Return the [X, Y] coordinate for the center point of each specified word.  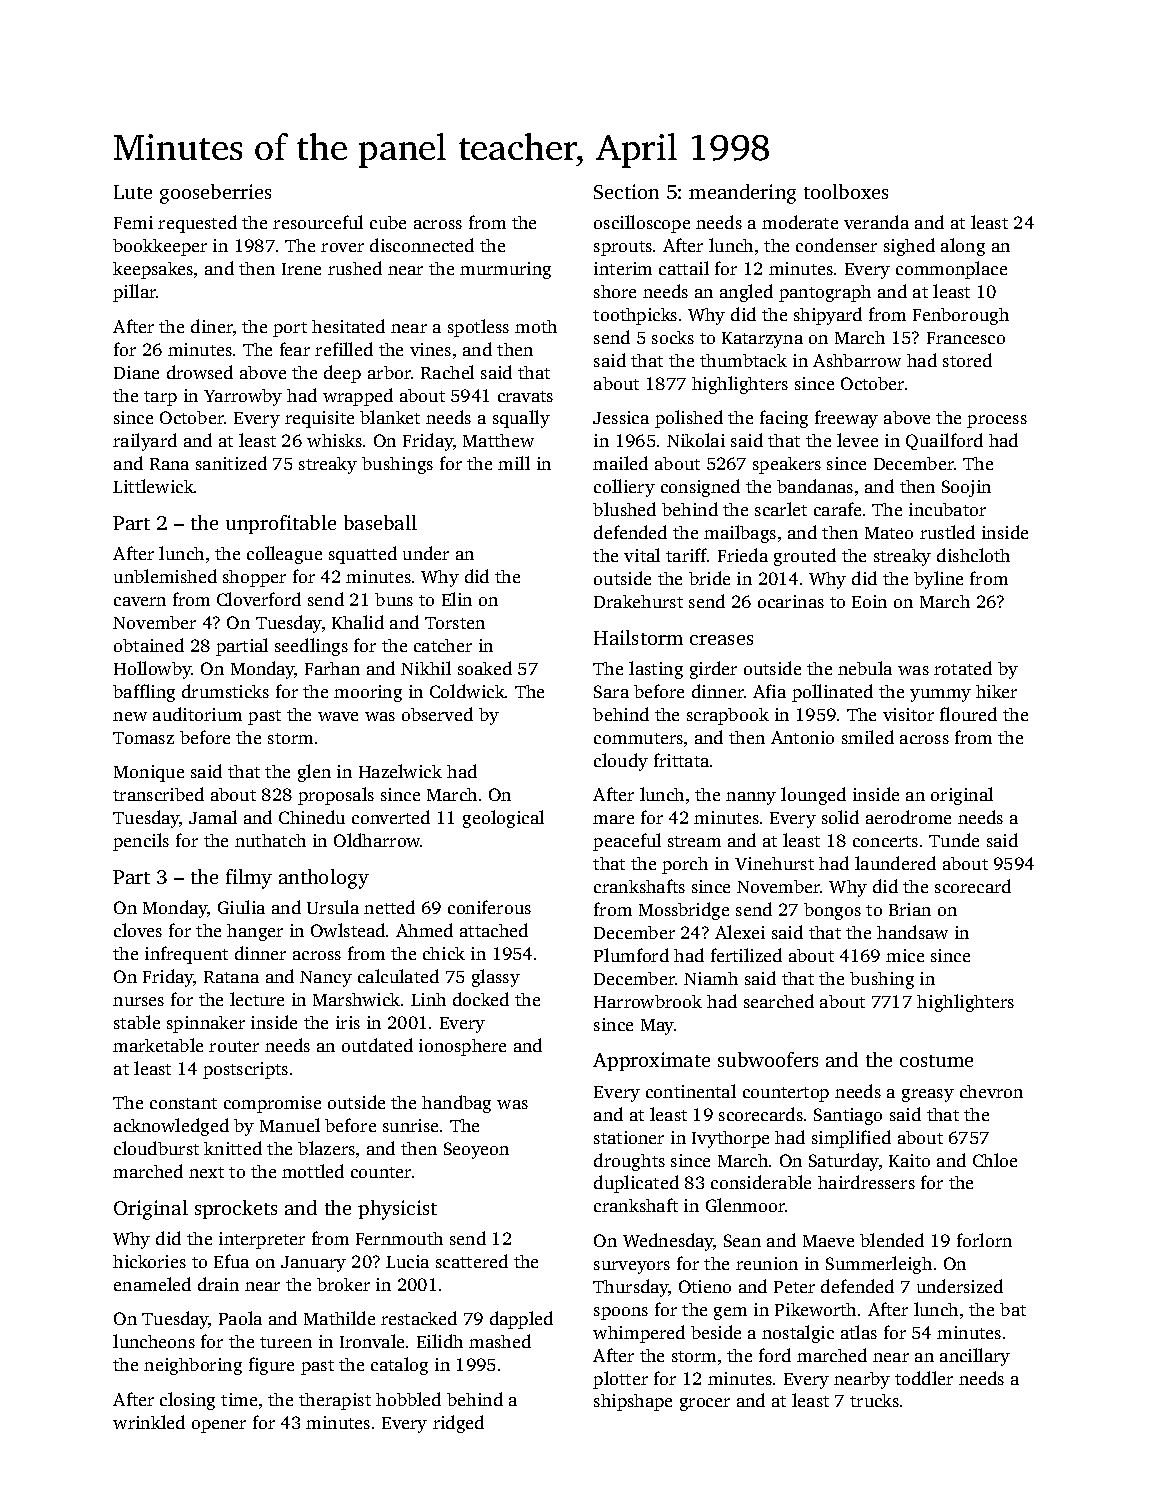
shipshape [633, 1402]
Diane [136, 372]
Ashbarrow [857, 360]
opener [219, 1426]
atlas [859, 1332]
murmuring [505, 270]
